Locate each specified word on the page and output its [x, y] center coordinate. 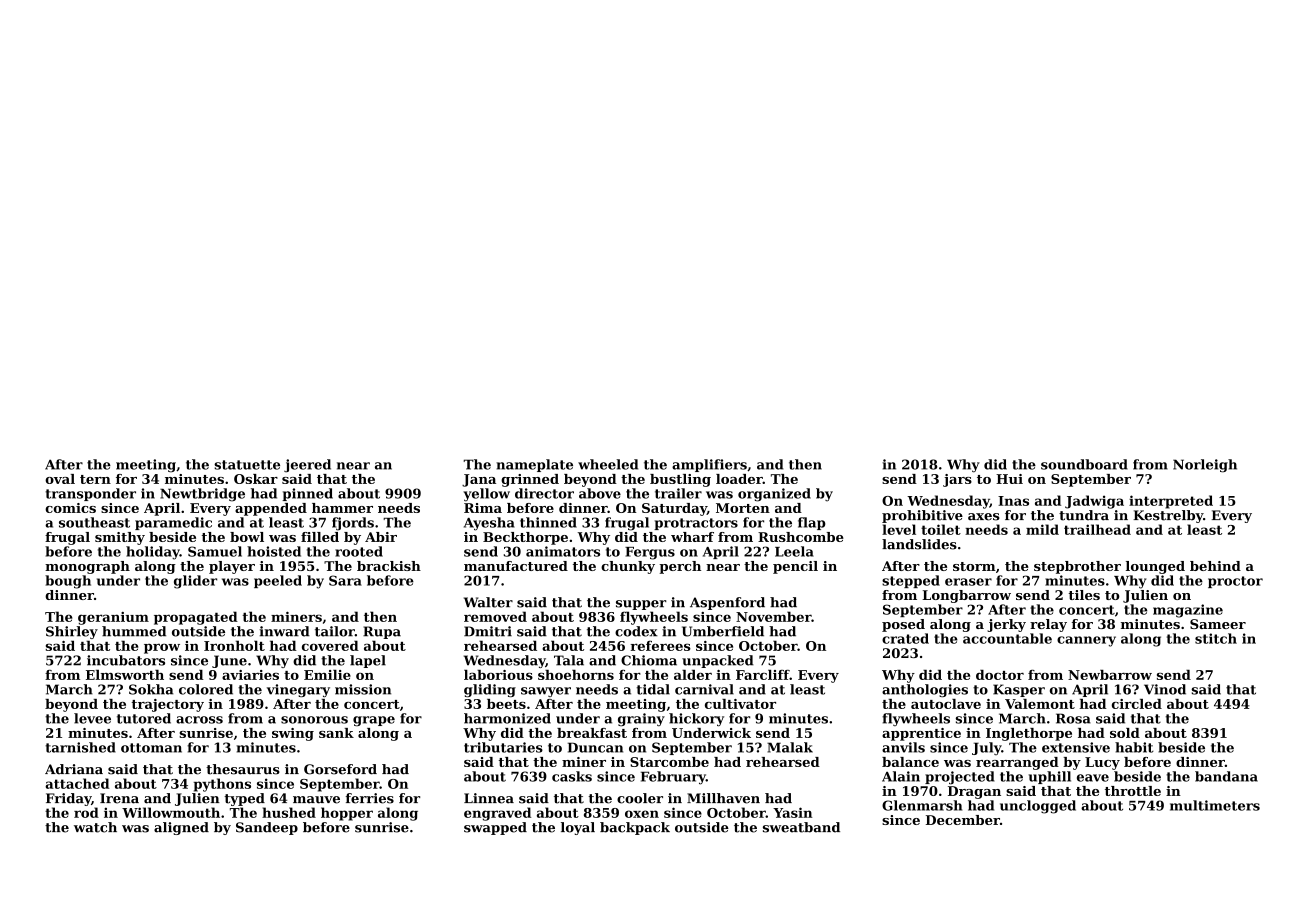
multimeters [1215, 805]
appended [271, 509]
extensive [1076, 747]
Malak [790, 747]
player [232, 567]
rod [86, 812]
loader [739, 479]
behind [1215, 566]
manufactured [516, 566]
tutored [144, 718]
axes [984, 517]
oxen [642, 814]
